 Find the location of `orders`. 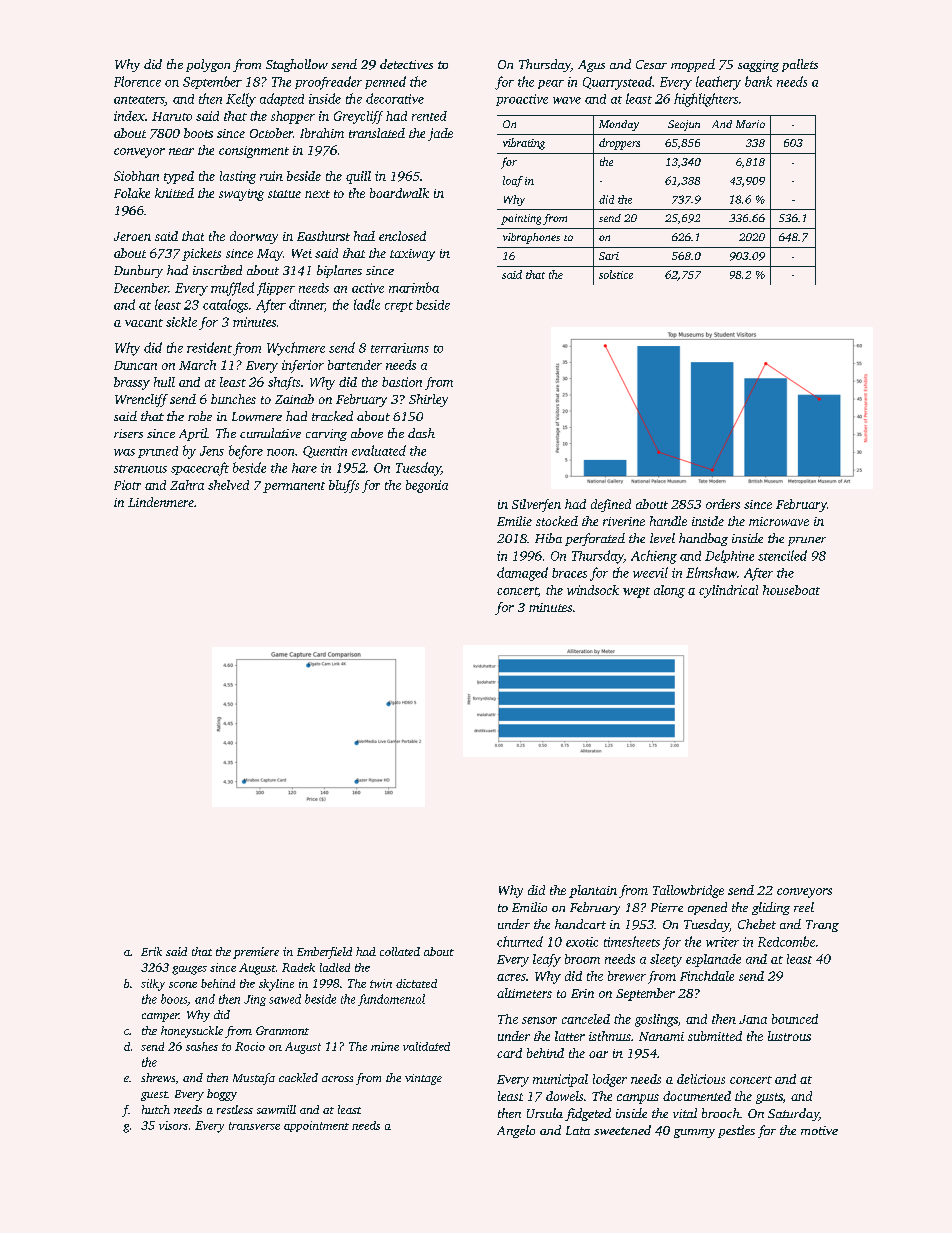

orders is located at coordinates (723, 504).
